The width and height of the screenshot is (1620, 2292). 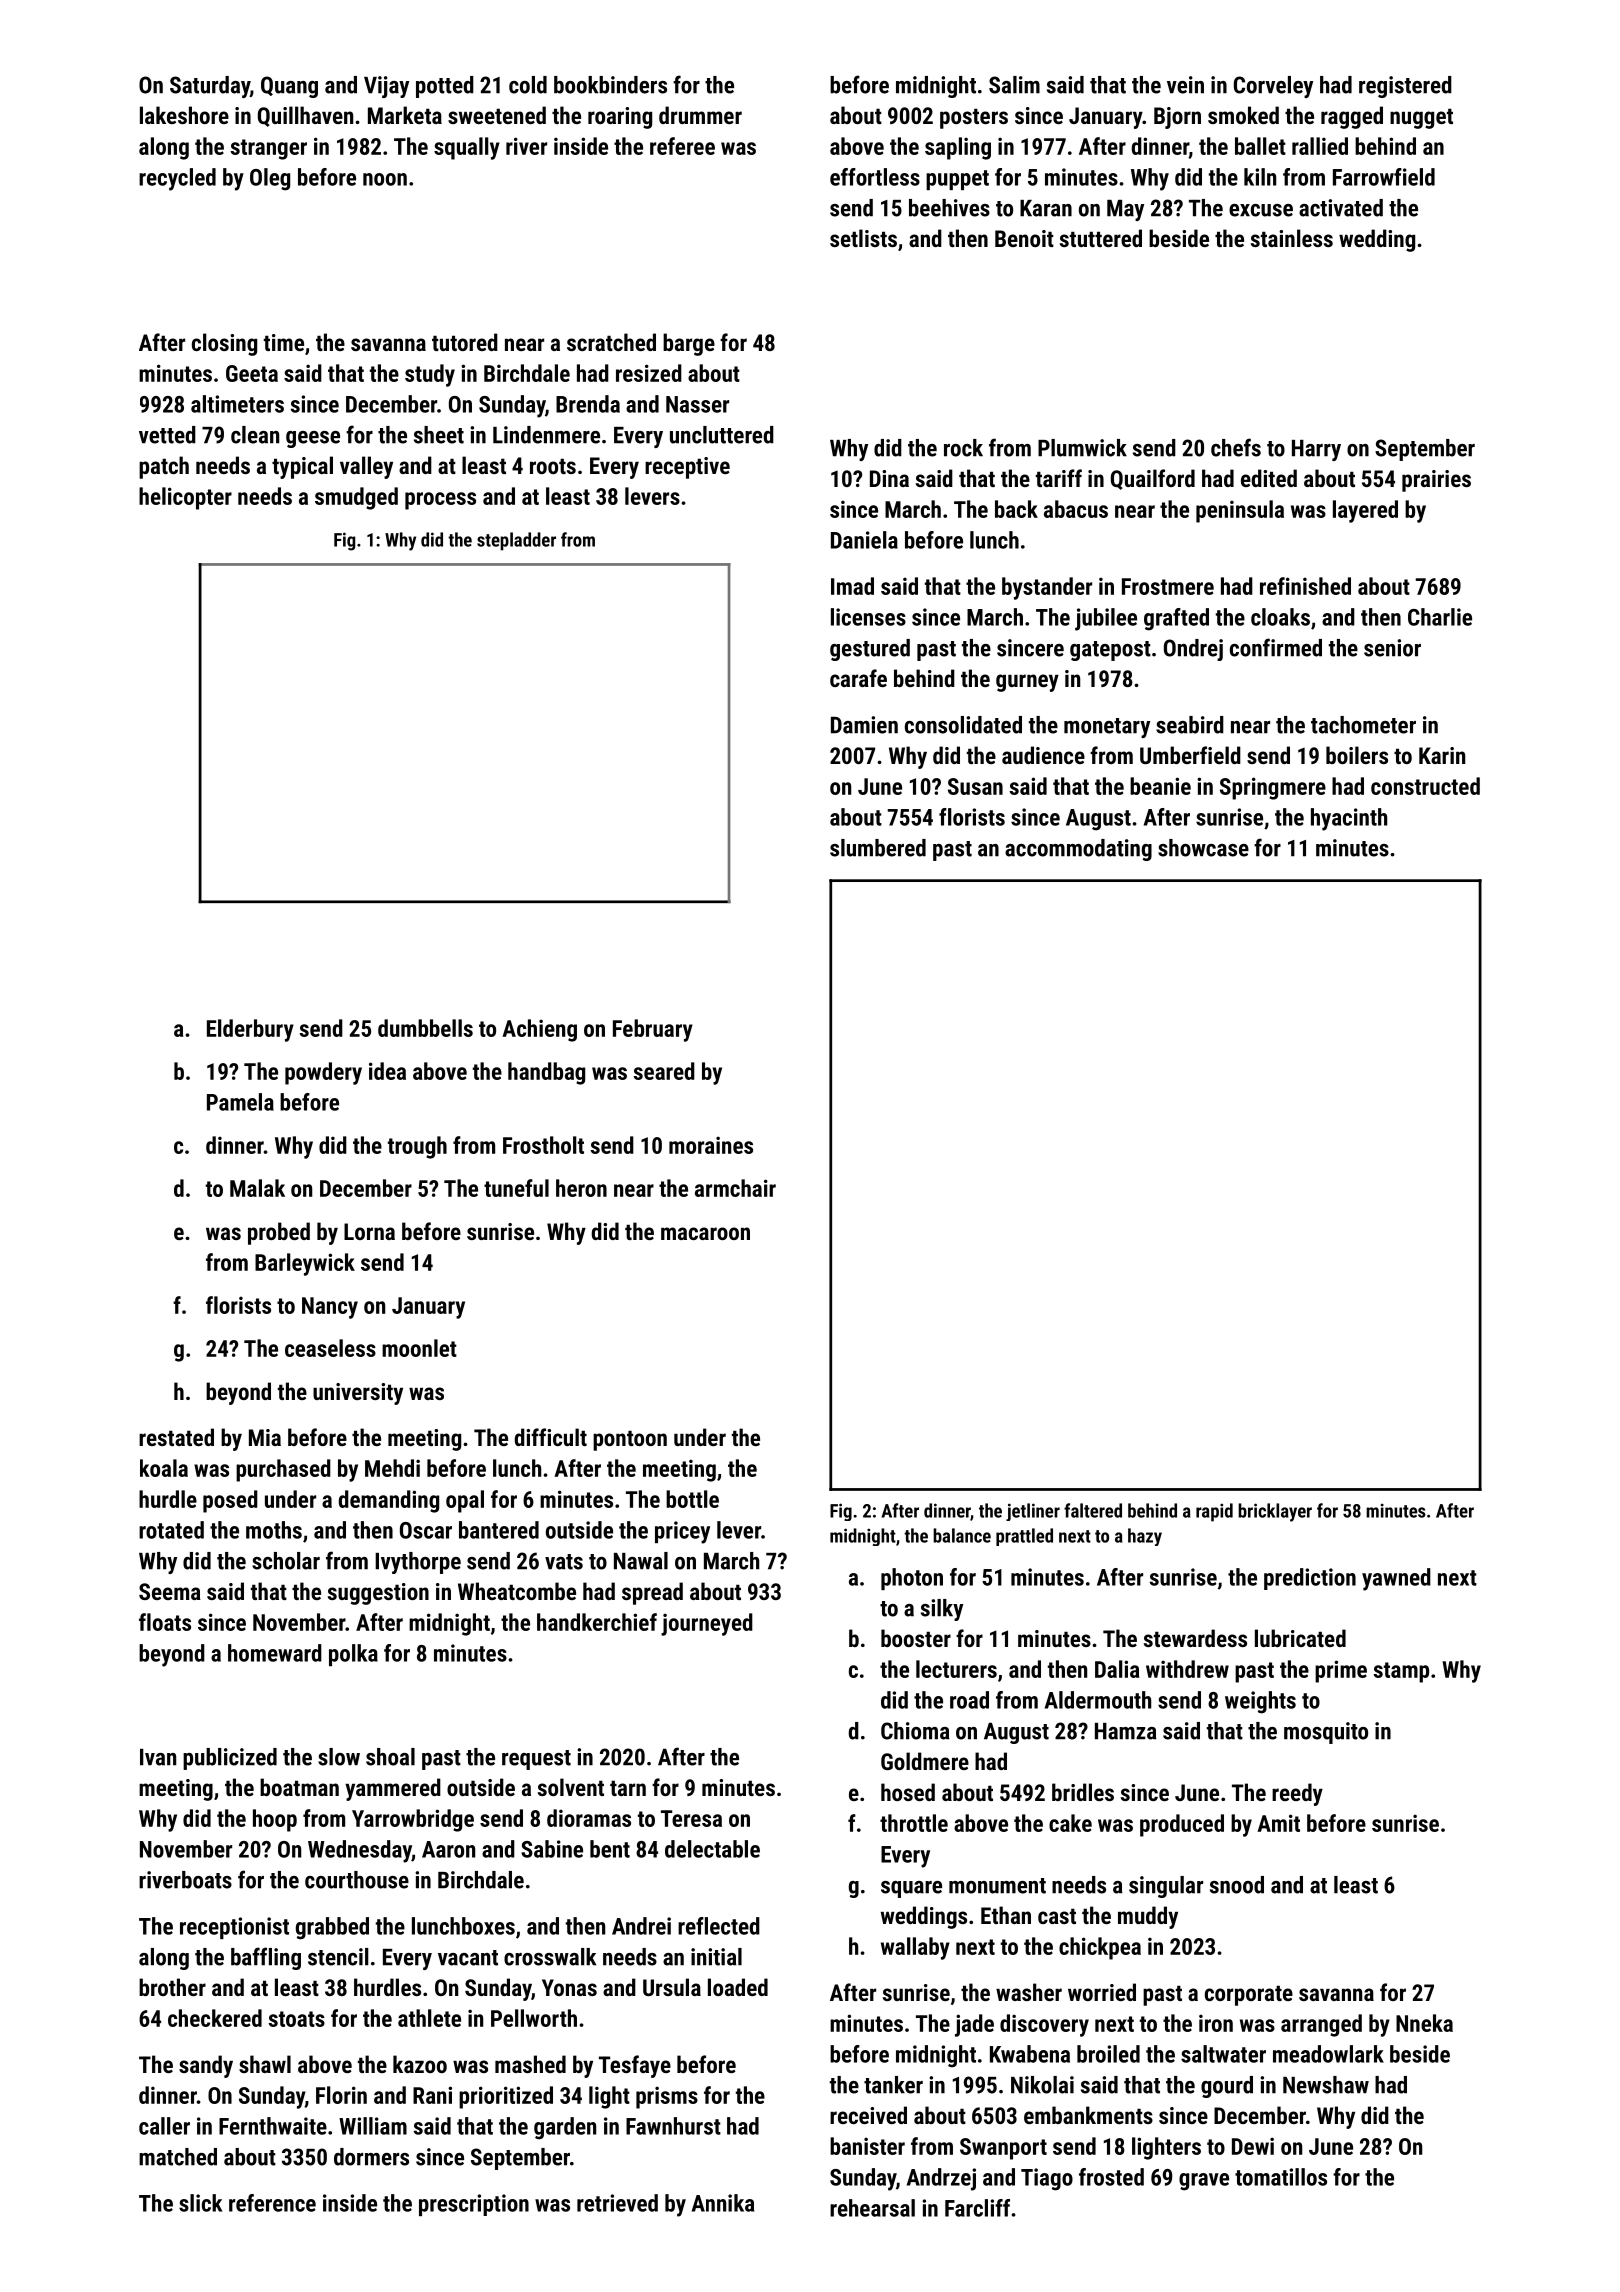 I want to click on seabird, so click(x=1190, y=725).
